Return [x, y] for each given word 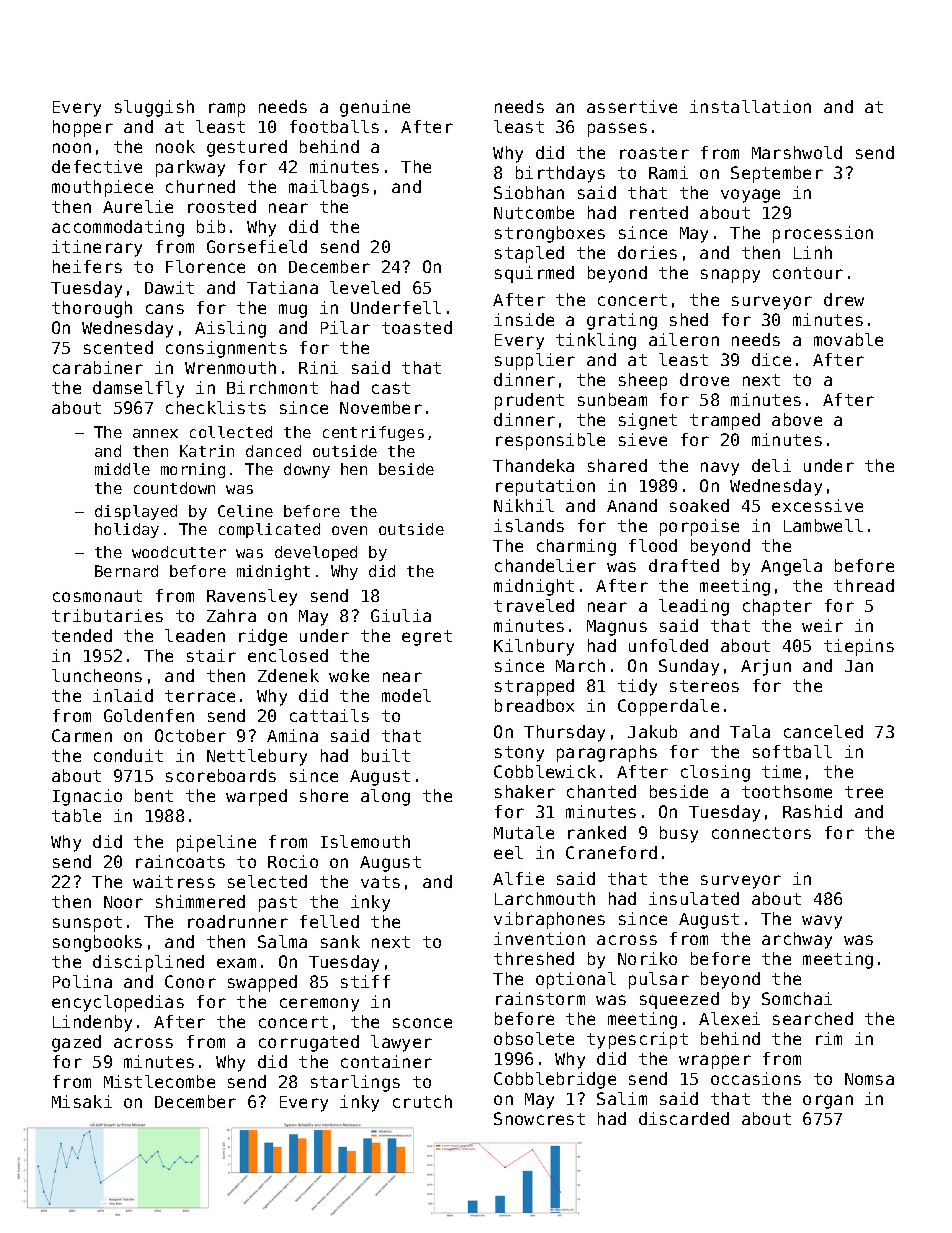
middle [122, 469]
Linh [813, 252]
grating [622, 321]
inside [524, 319]
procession [823, 234]
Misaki [82, 1101]
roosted [222, 206]
